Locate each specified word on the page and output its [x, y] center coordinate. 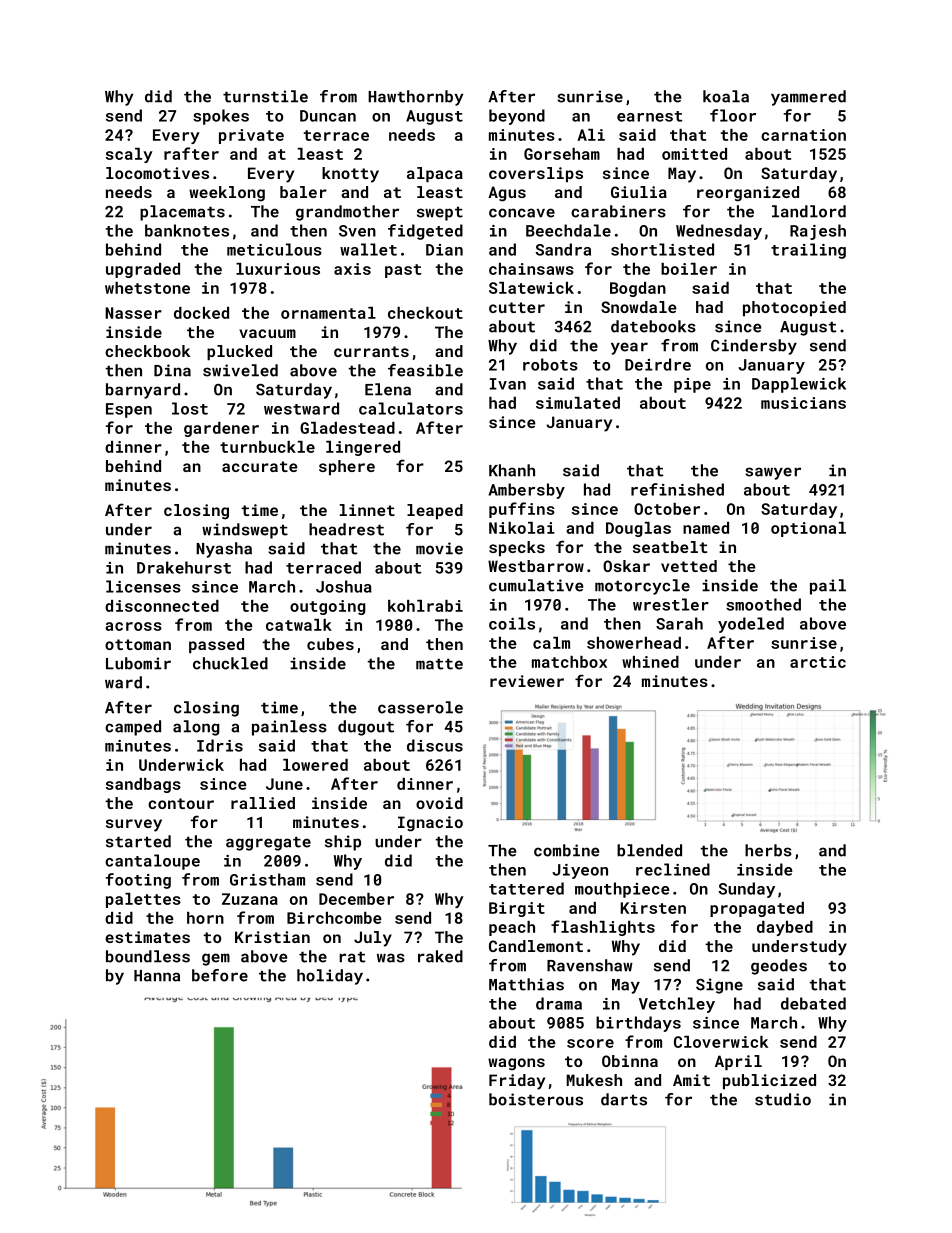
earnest [649, 116]
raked [440, 956]
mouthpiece [622, 890]
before [220, 975]
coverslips [536, 174]
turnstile [265, 96]
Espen [129, 410]
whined [650, 662]
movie [439, 548]
